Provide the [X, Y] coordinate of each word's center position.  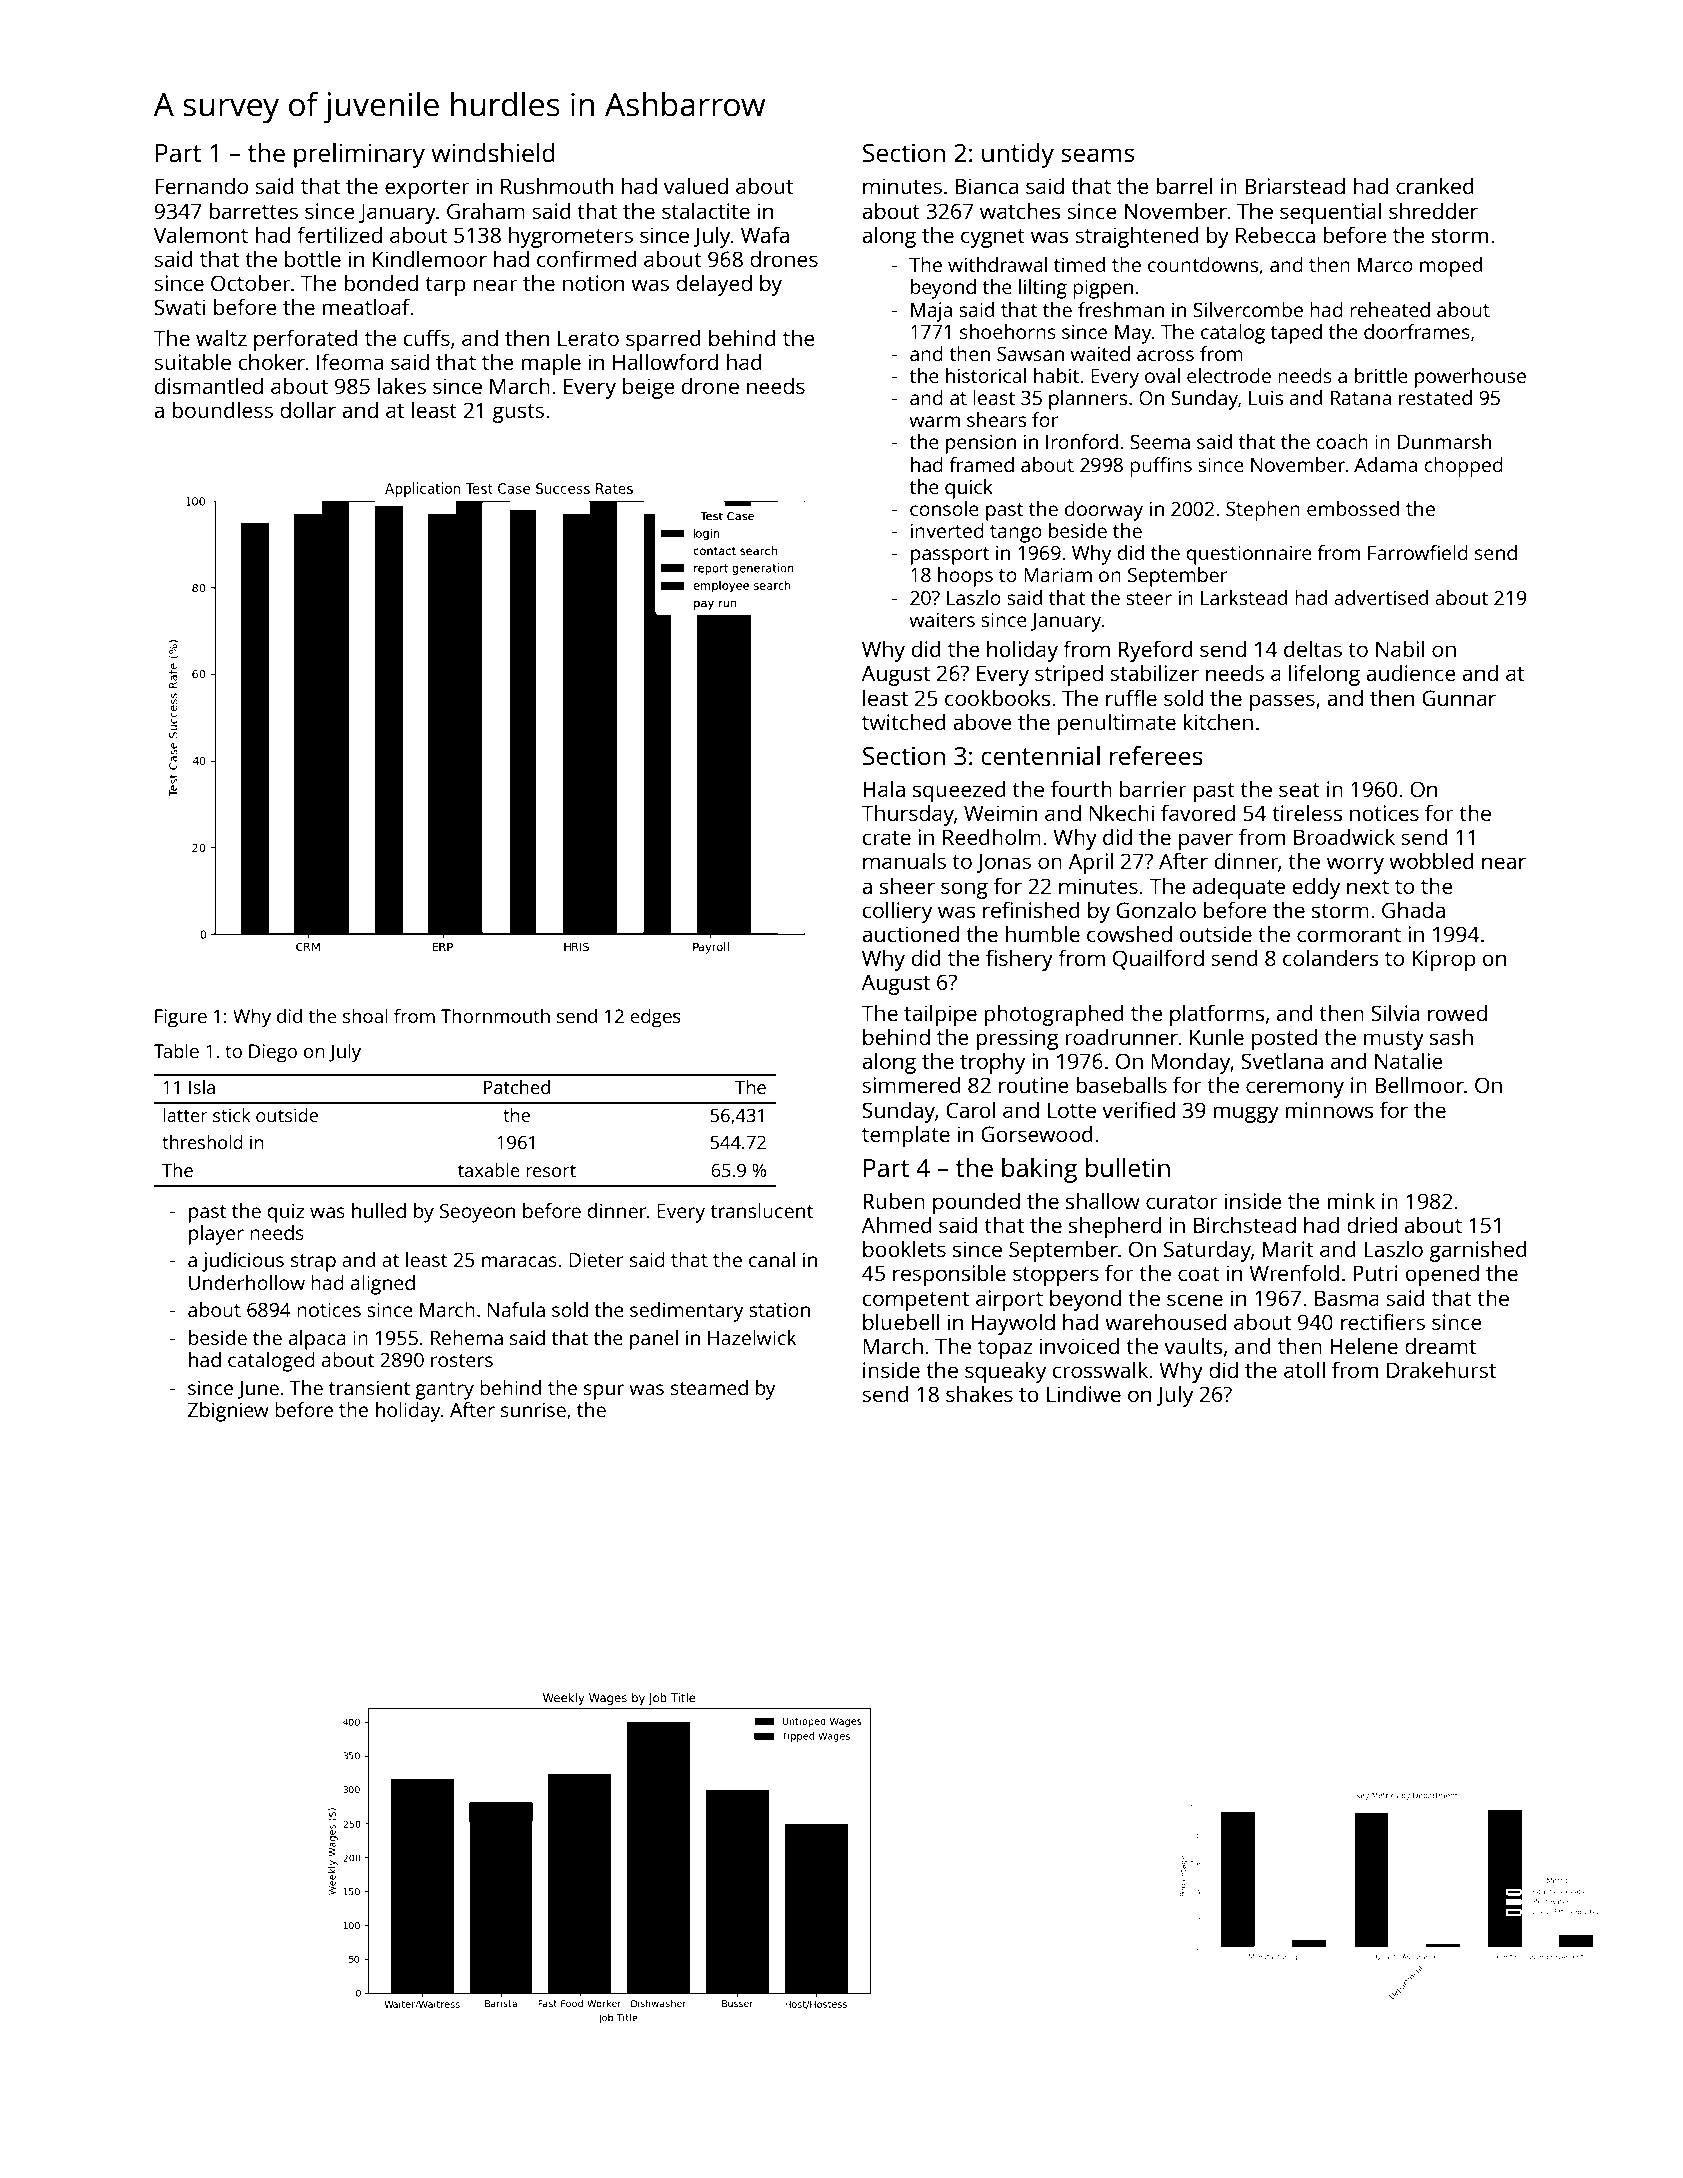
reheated [1390, 309]
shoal [365, 1015]
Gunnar [1459, 698]
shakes [979, 1393]
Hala [884, 788]
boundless [222, 409]
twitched [904, 721]
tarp [445, 286]
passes [1282, 702]
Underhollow [247, 1282]
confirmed [587, 258]
